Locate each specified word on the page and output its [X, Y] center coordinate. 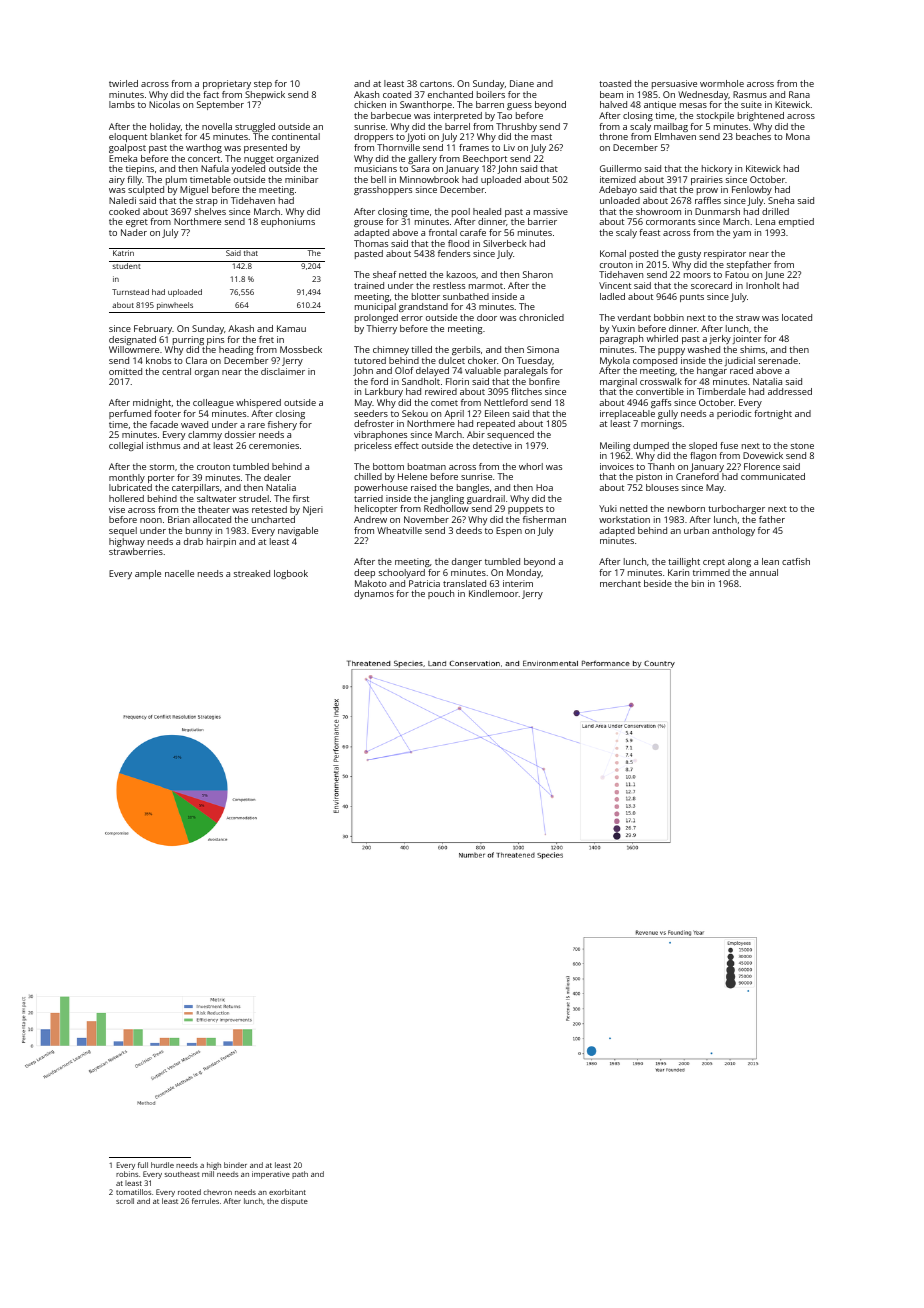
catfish [796, 561]
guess [519, 106]
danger [467, 562]
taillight [684, 562]
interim [518, 583]
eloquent [128, 137]
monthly [127, 478]
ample [148, 574]
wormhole [722, 83]
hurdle [162, 1165]
